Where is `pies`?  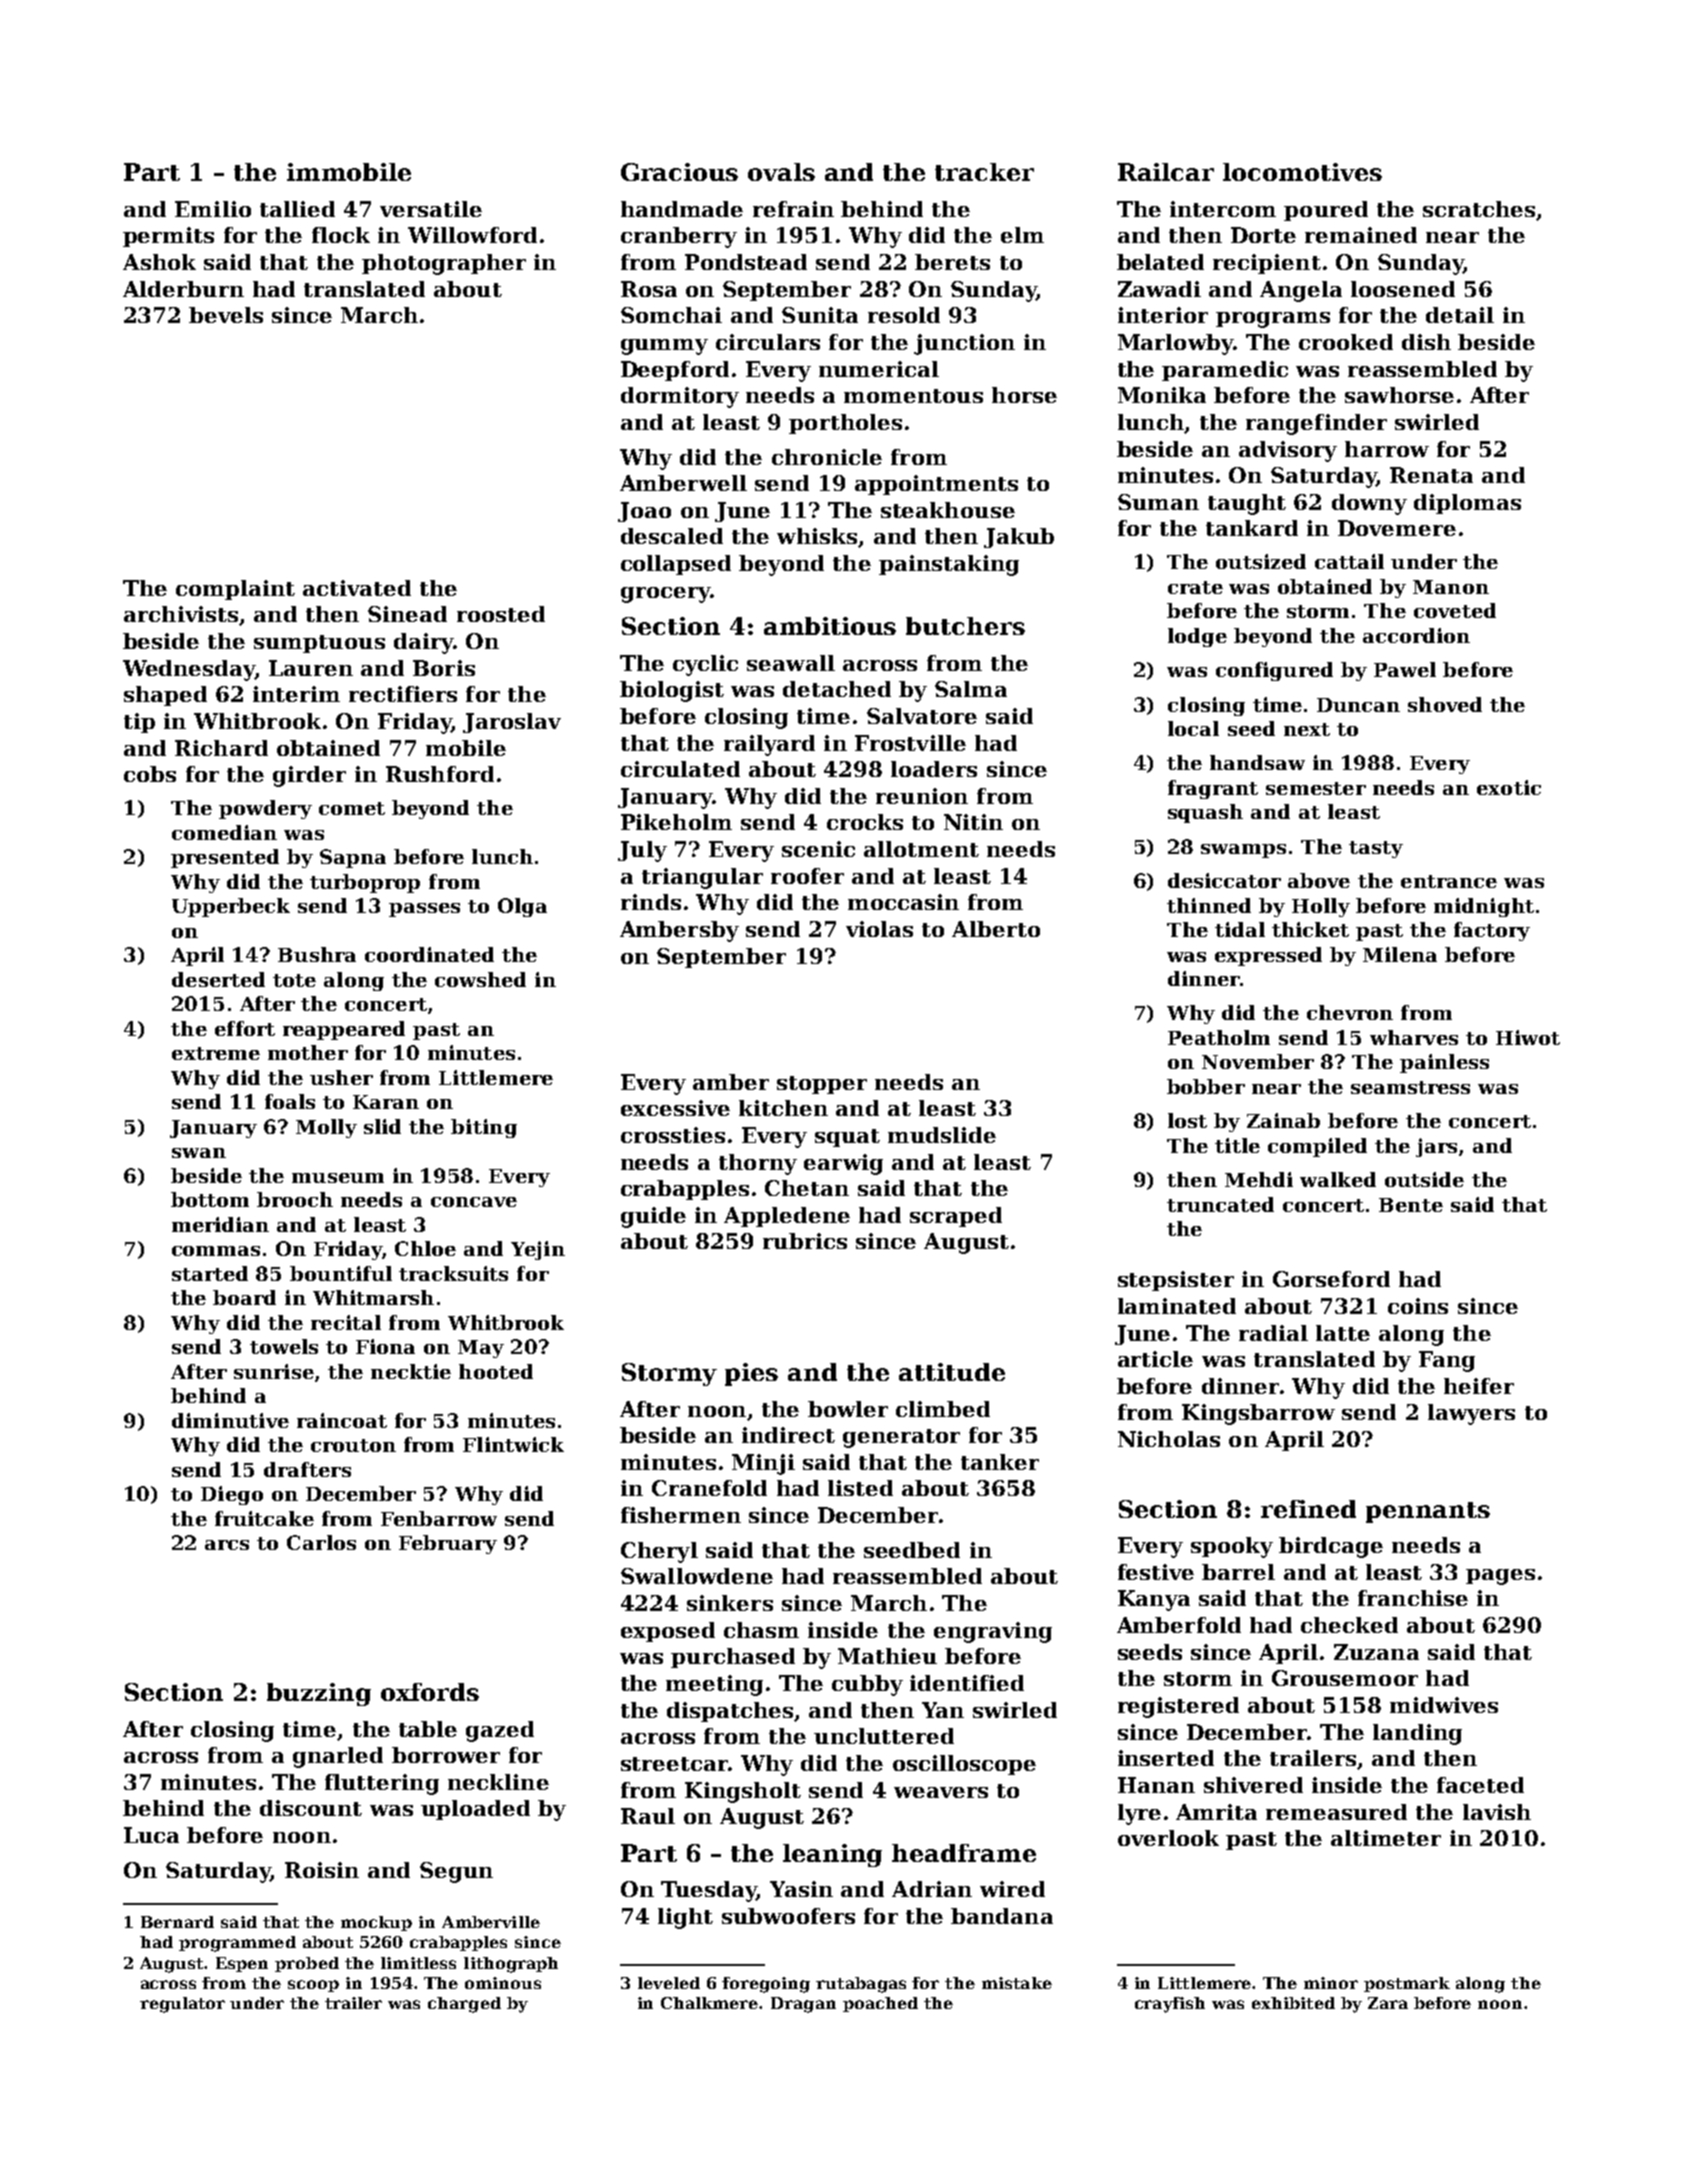 pies is located at coordinates (751, 1374).
